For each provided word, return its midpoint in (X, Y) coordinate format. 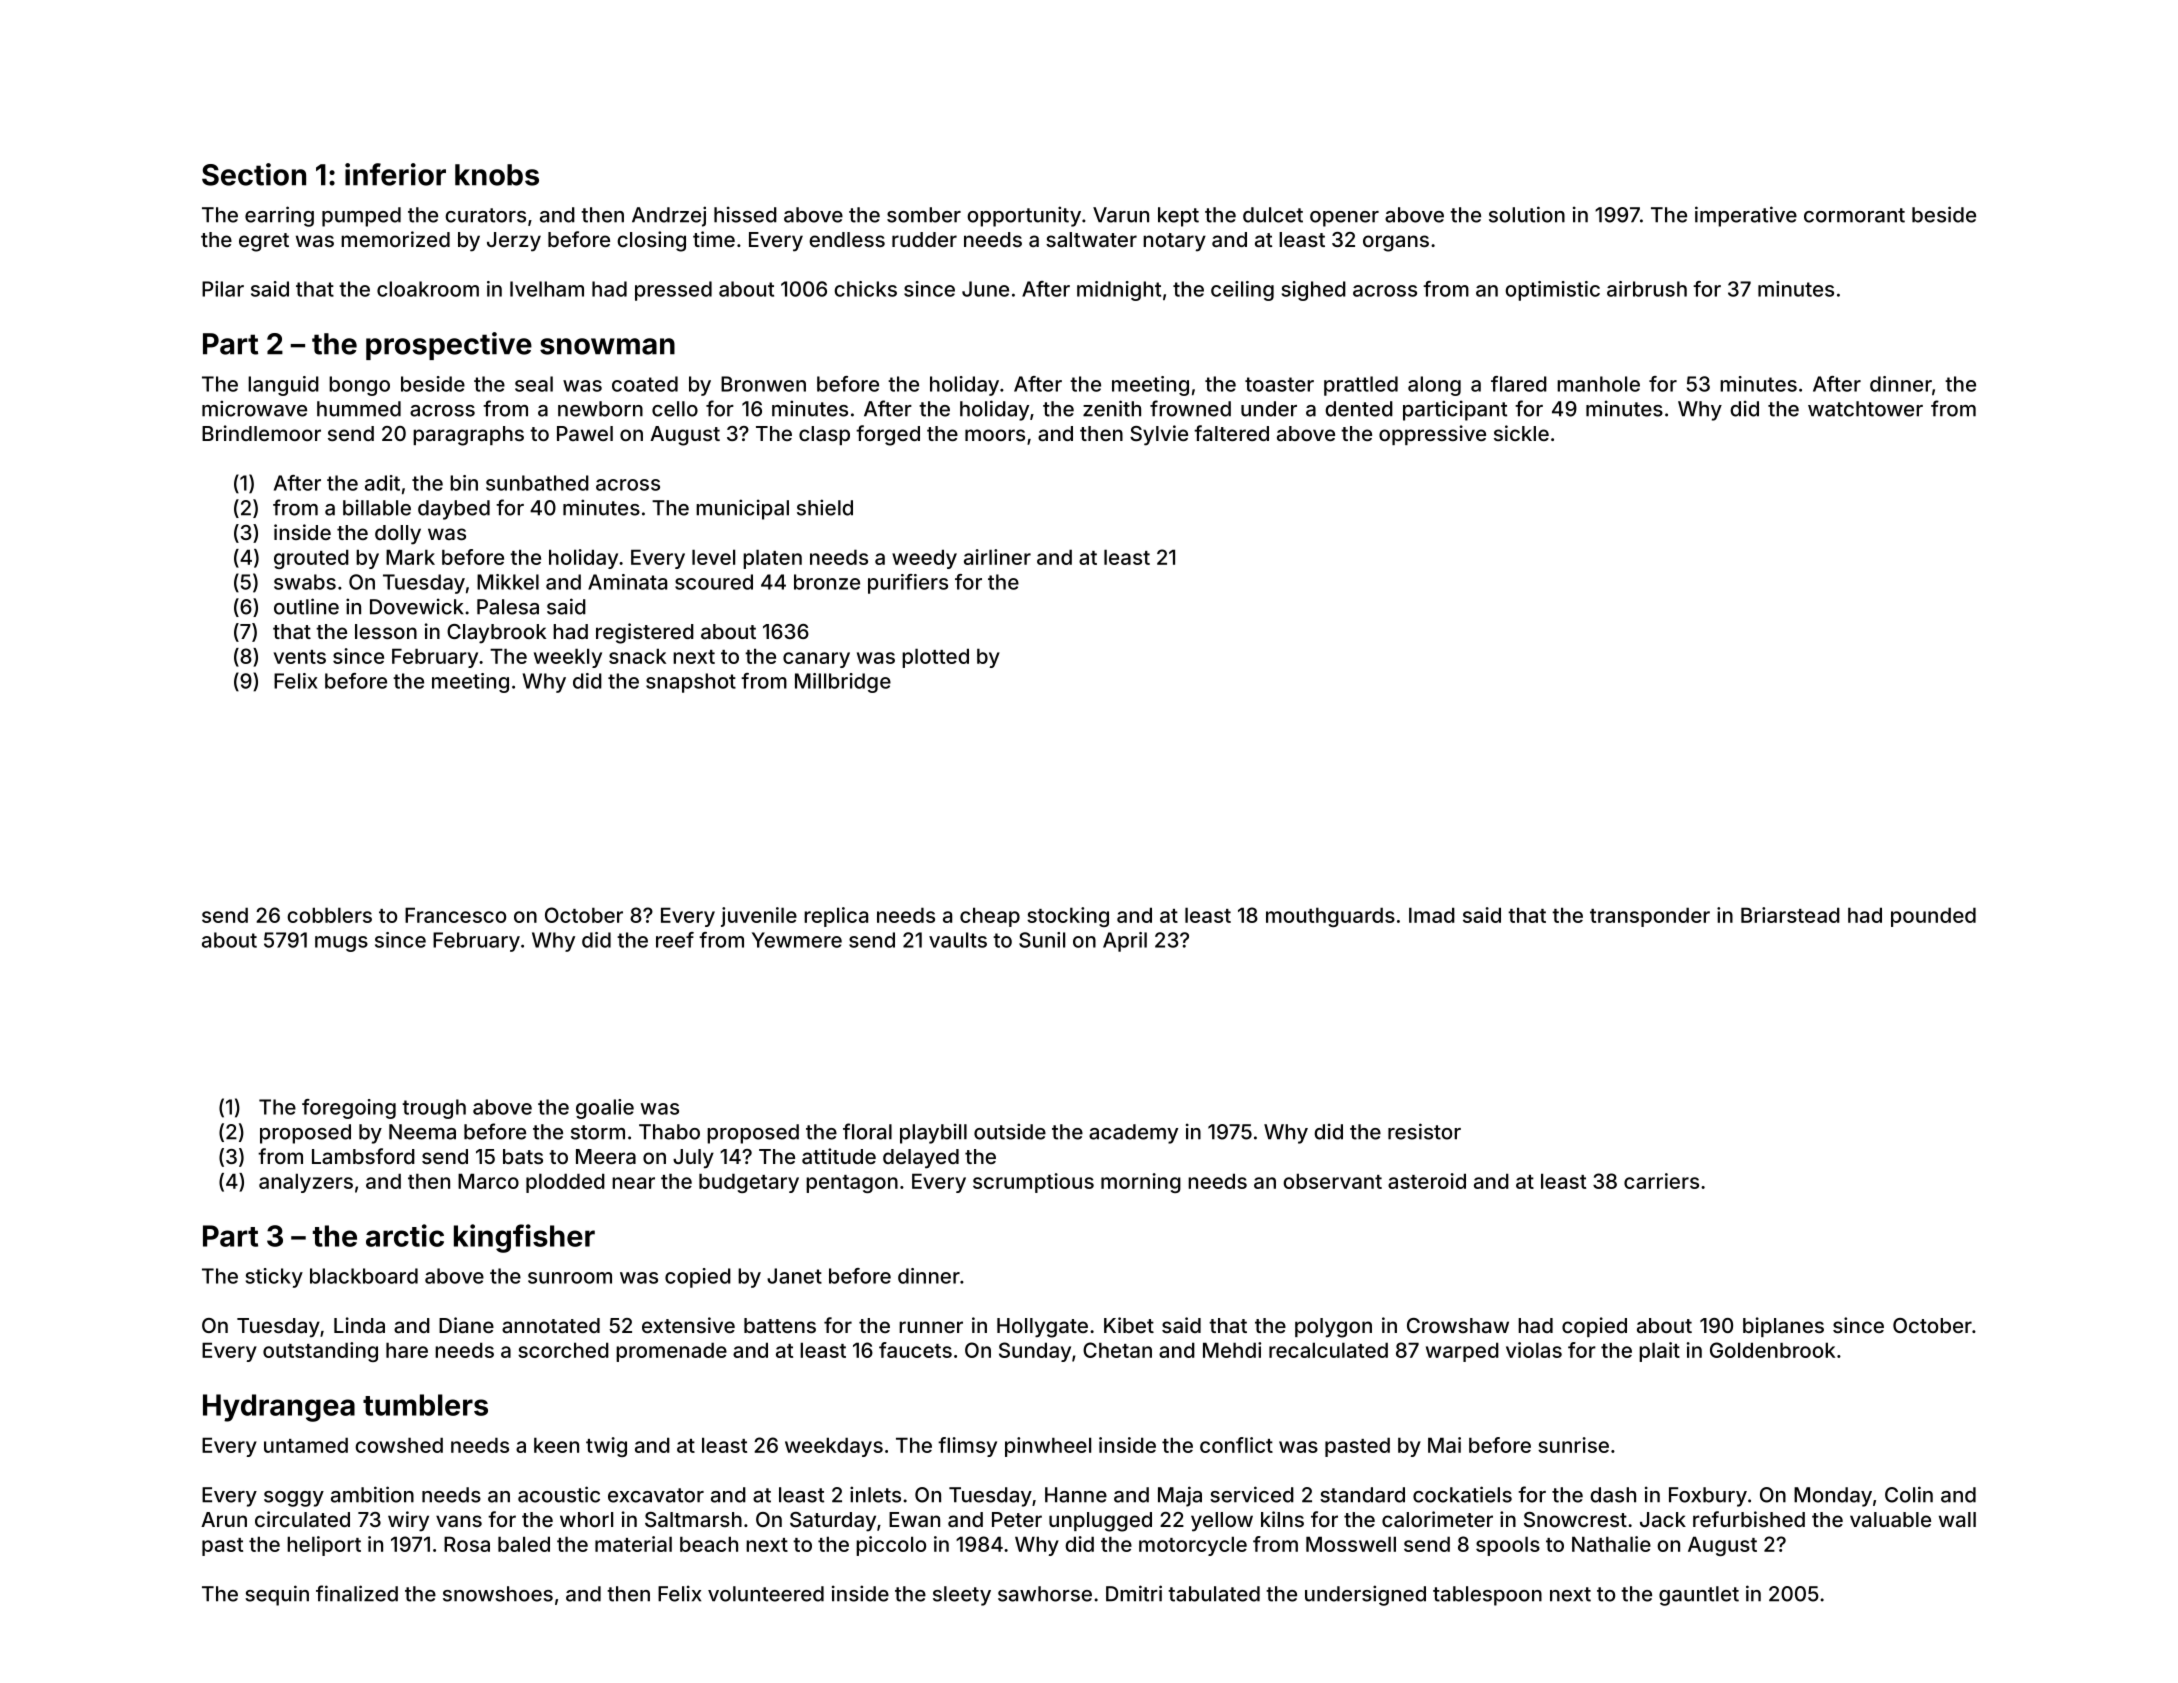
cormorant (1854, 215)
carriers (1661, 1181)
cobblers (329, 915)
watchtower (1865, 409)
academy (1133, 1134)
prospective (449, 346)
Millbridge (843, 683)
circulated (302, 1519)
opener (1344, 219)
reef (675, 940)
